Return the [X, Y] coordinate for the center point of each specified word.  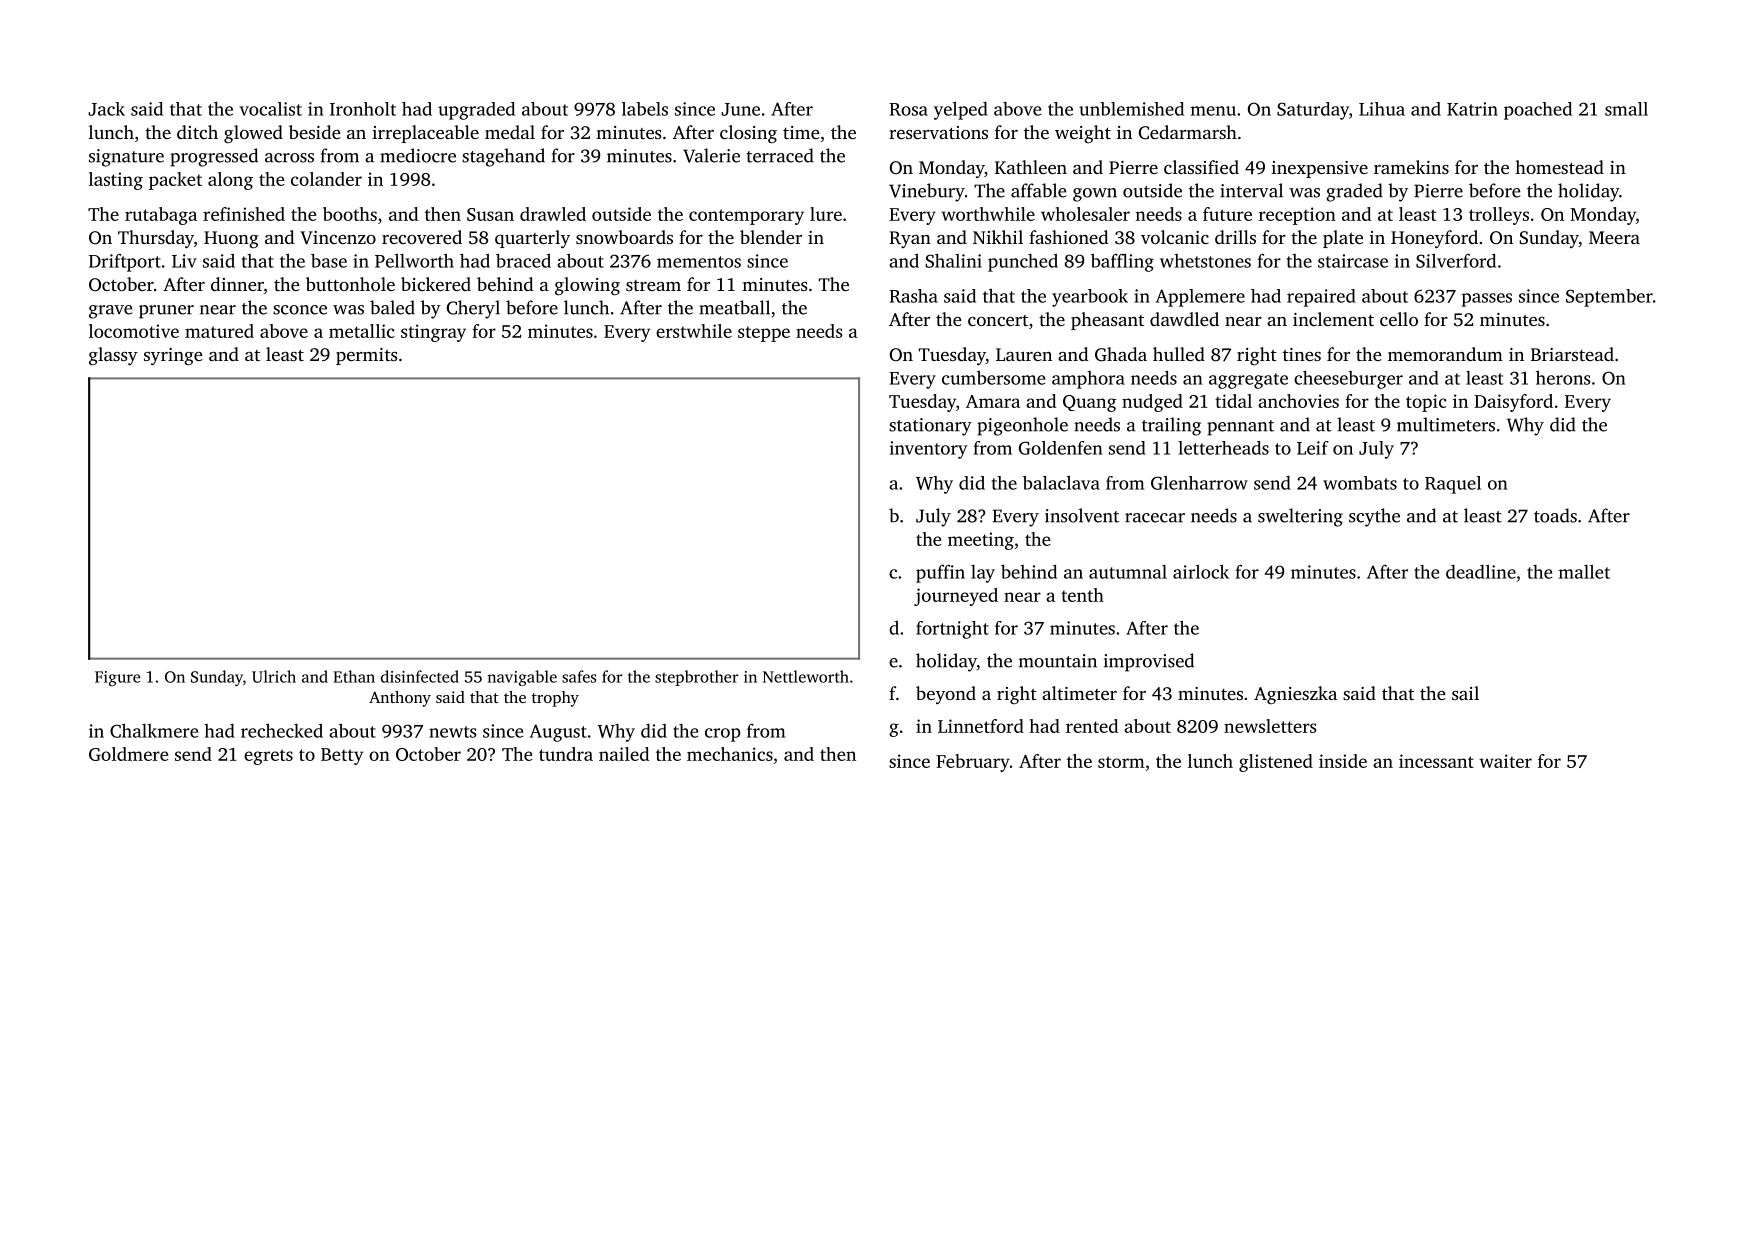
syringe [173, 356]
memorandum [1445, 354]
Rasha [913, 296]
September [1609, 298]
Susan [490, 214]
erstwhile [694, 331]
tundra [566, 754]
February [973, 763]
